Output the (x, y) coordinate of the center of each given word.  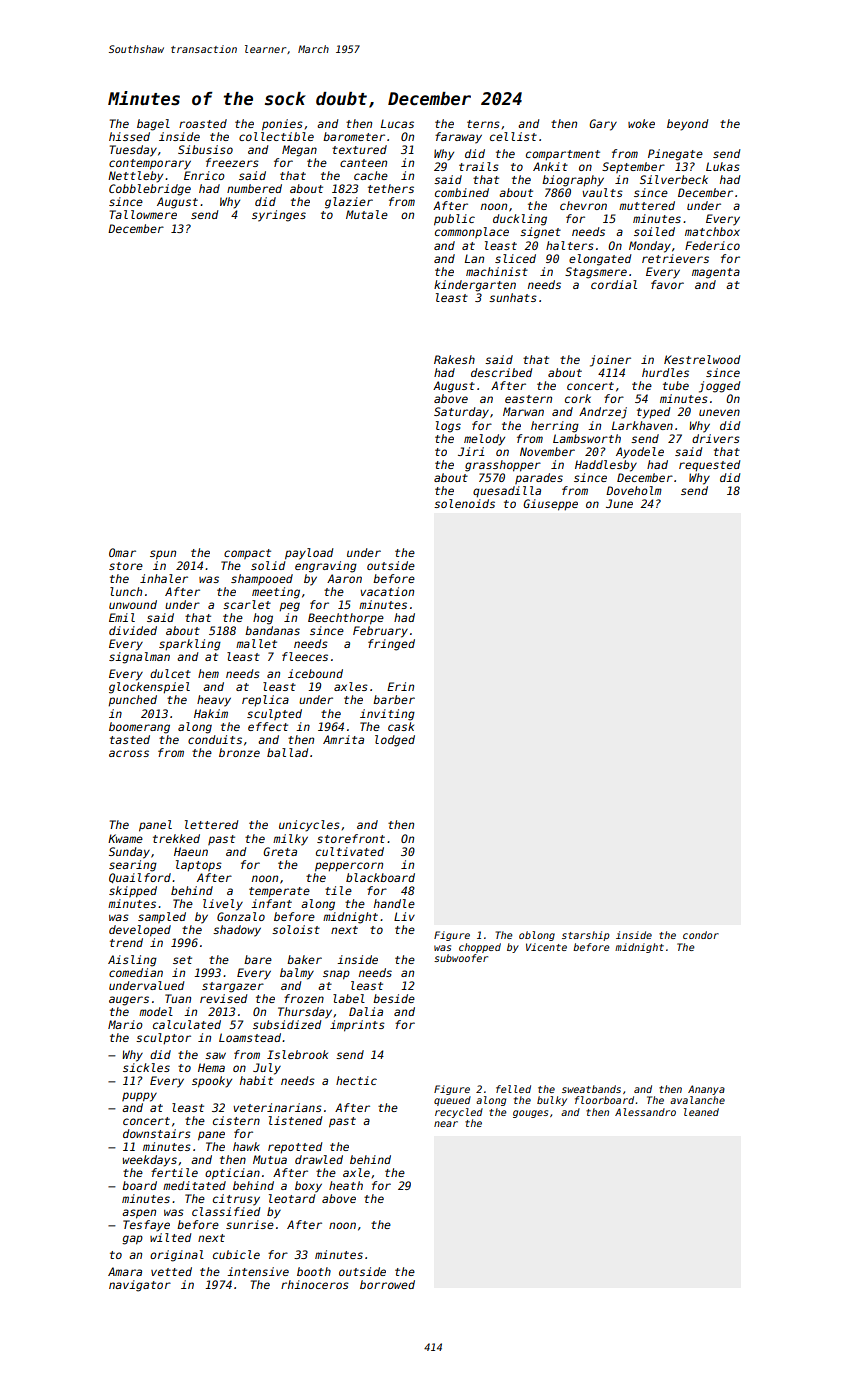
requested (709, 466)
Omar (122, 552)
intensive (258, 1271)
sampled (162, 917)
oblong (537, 936)
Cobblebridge (150, 190)
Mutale (367, 214)
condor (701, 935)
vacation (387, 591)
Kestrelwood (702, 359)
